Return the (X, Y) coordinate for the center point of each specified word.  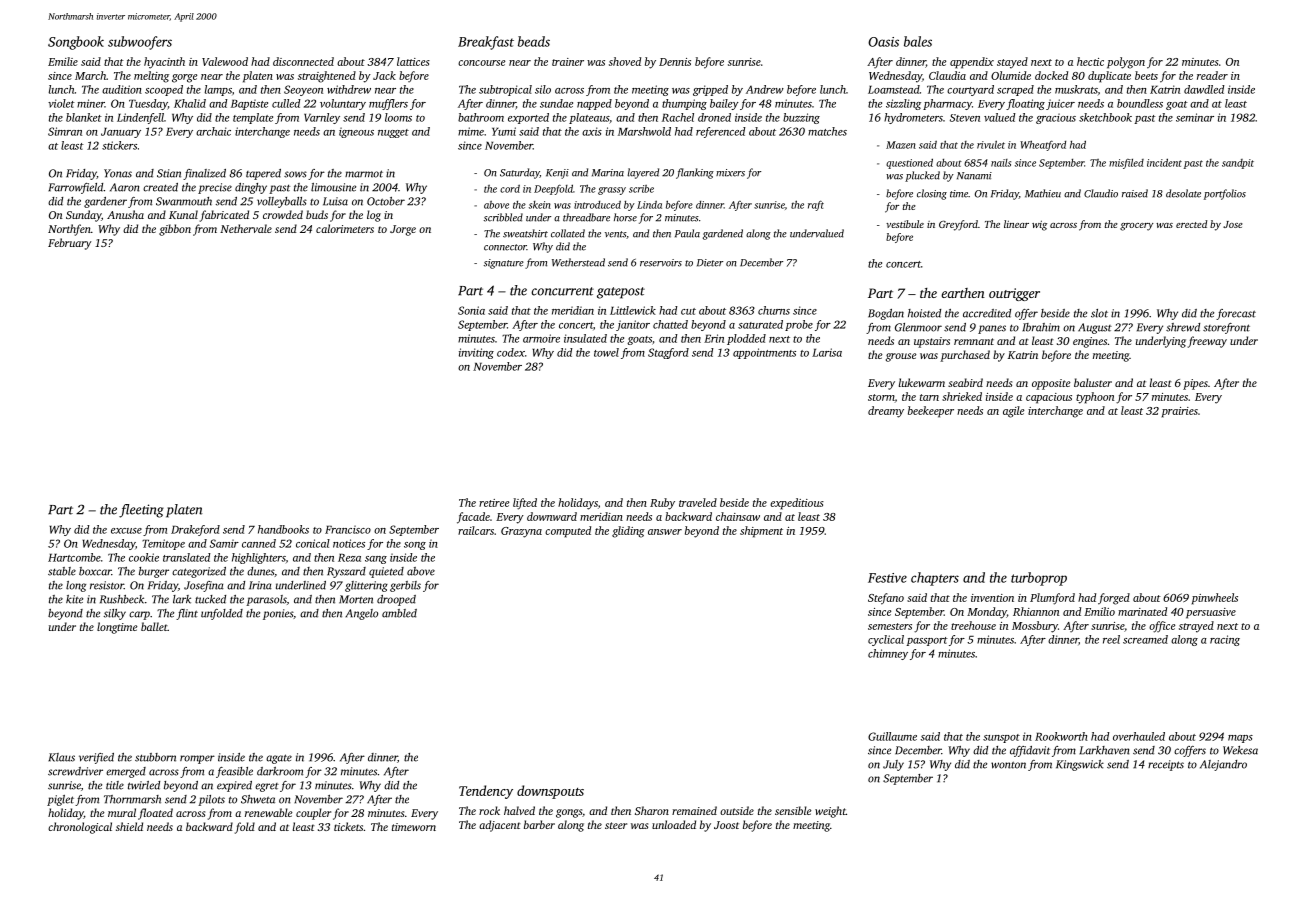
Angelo (361, 614)
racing (1225, 640)
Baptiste (249, 104)
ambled (399, 613)
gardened (723, 234)
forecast (1236, 314)
